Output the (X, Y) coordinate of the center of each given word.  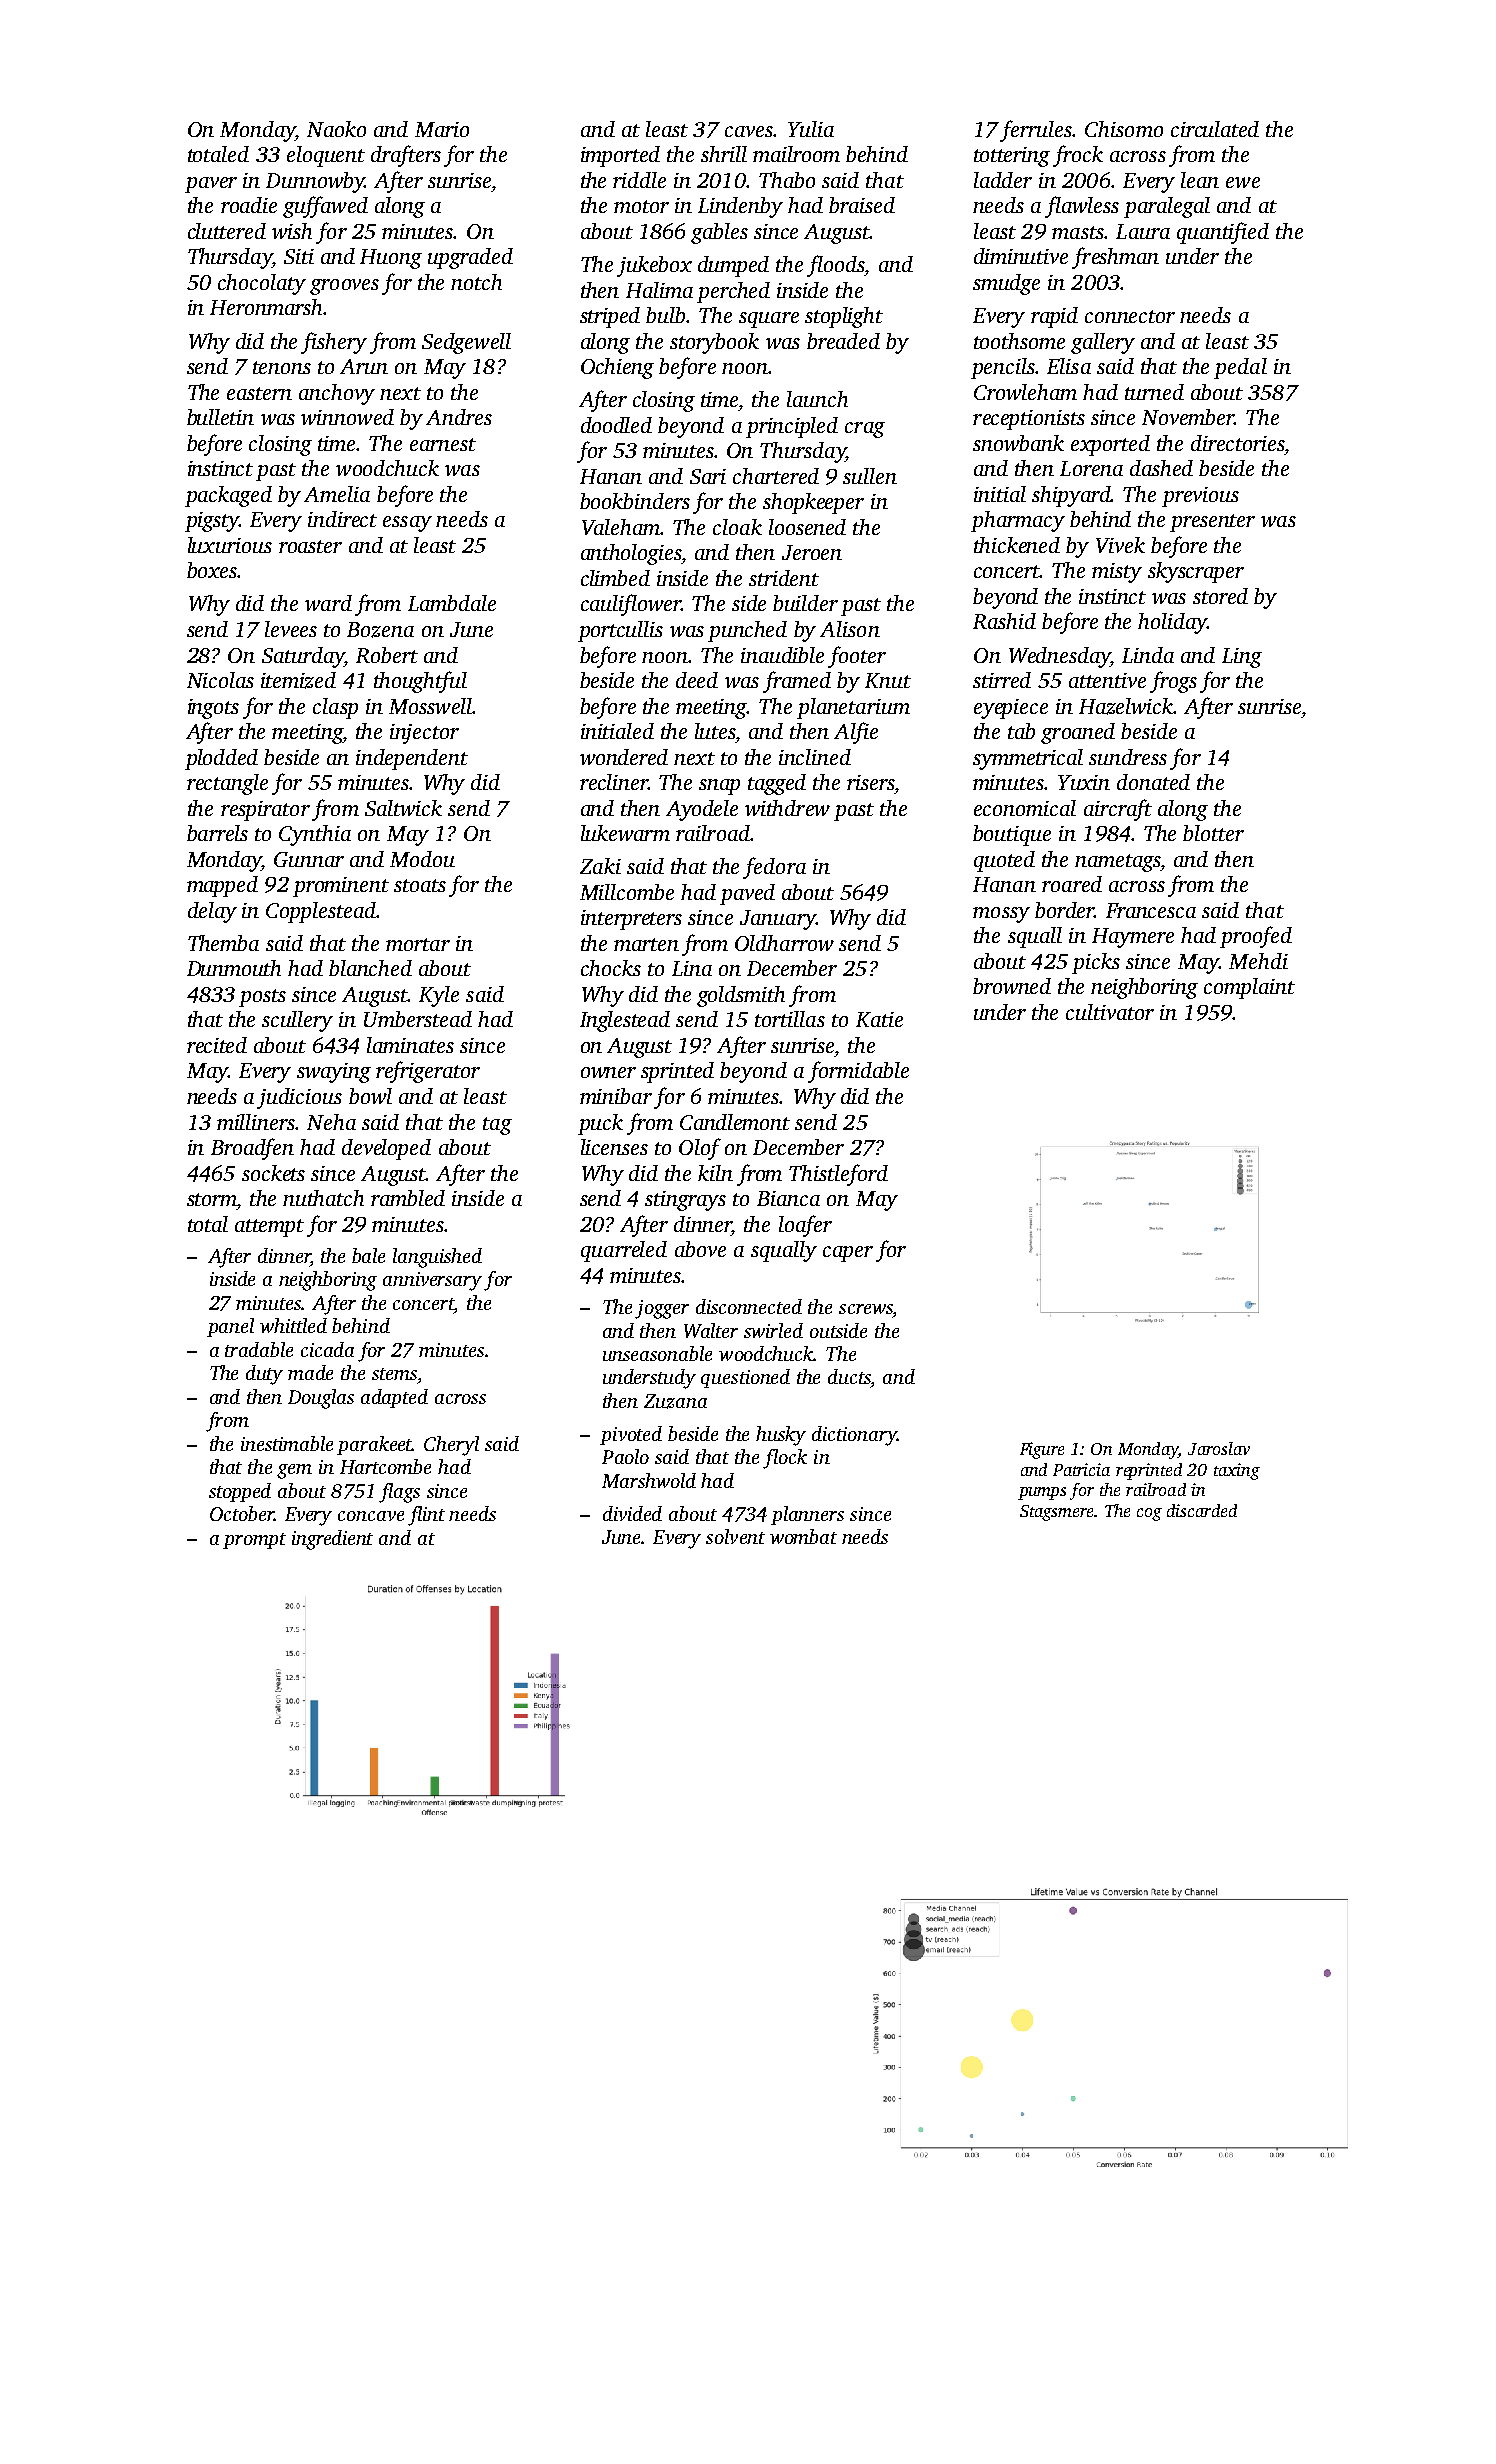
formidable (858, 1072)
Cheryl (451, 1446)
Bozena (380, 630)
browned (1012, 986)
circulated (1215, 129)
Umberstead (418, 1019)
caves (749, 131)
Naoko (336, 129)
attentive (1107, 680)
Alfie (856, 733)
